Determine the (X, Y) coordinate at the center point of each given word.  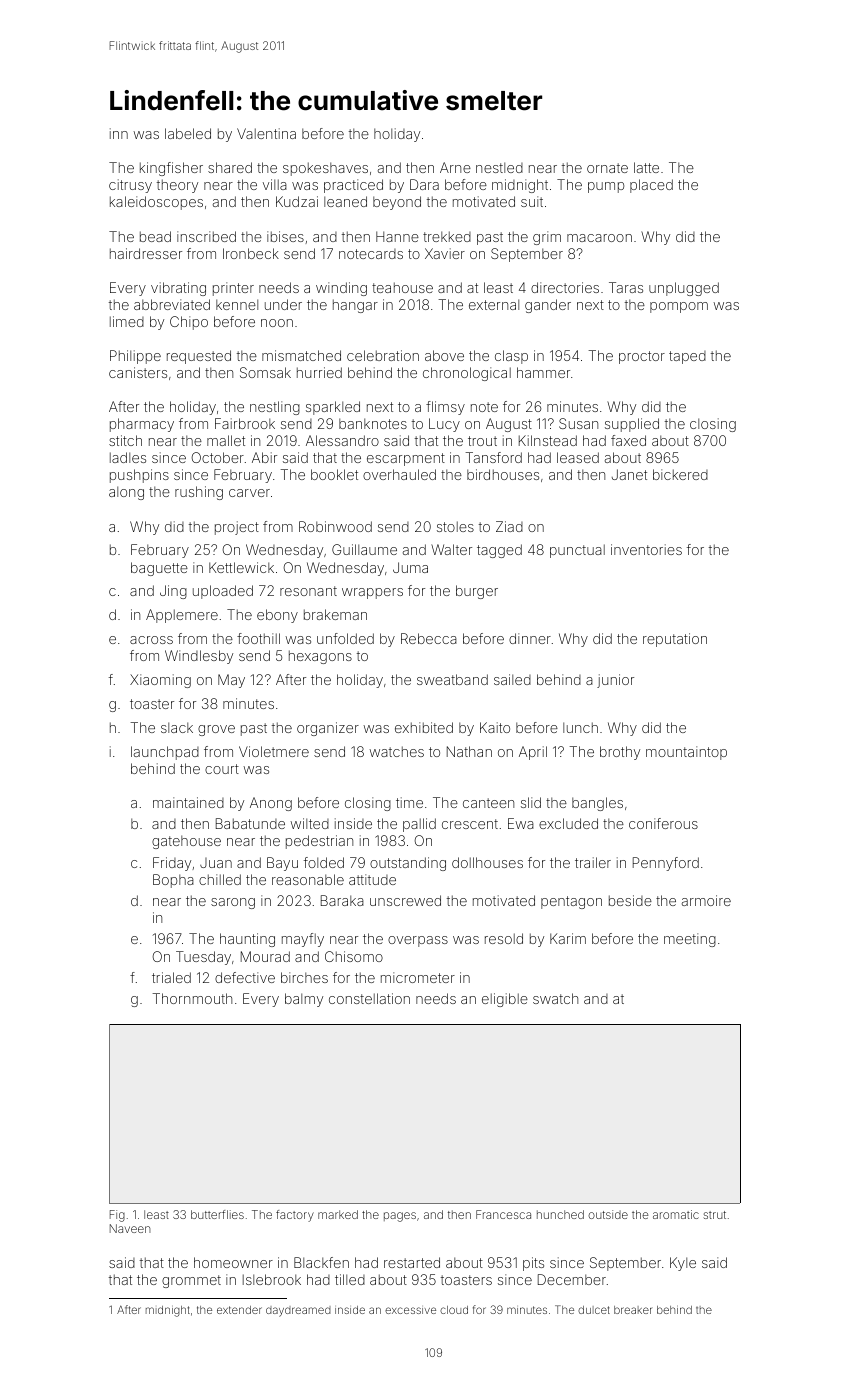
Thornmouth (192, 998)
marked (338, 1214)
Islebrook (272, 1279)
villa (275, 184)
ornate (607, 168)
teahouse (402, 287)
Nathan (469, 751)
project (237, 528)
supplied (632, 425)
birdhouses (503, 474)
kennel (237, 304)
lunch (580, 727)
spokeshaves (325, 169)
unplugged (684, 289)
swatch (555, 998)
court (222, 769)
